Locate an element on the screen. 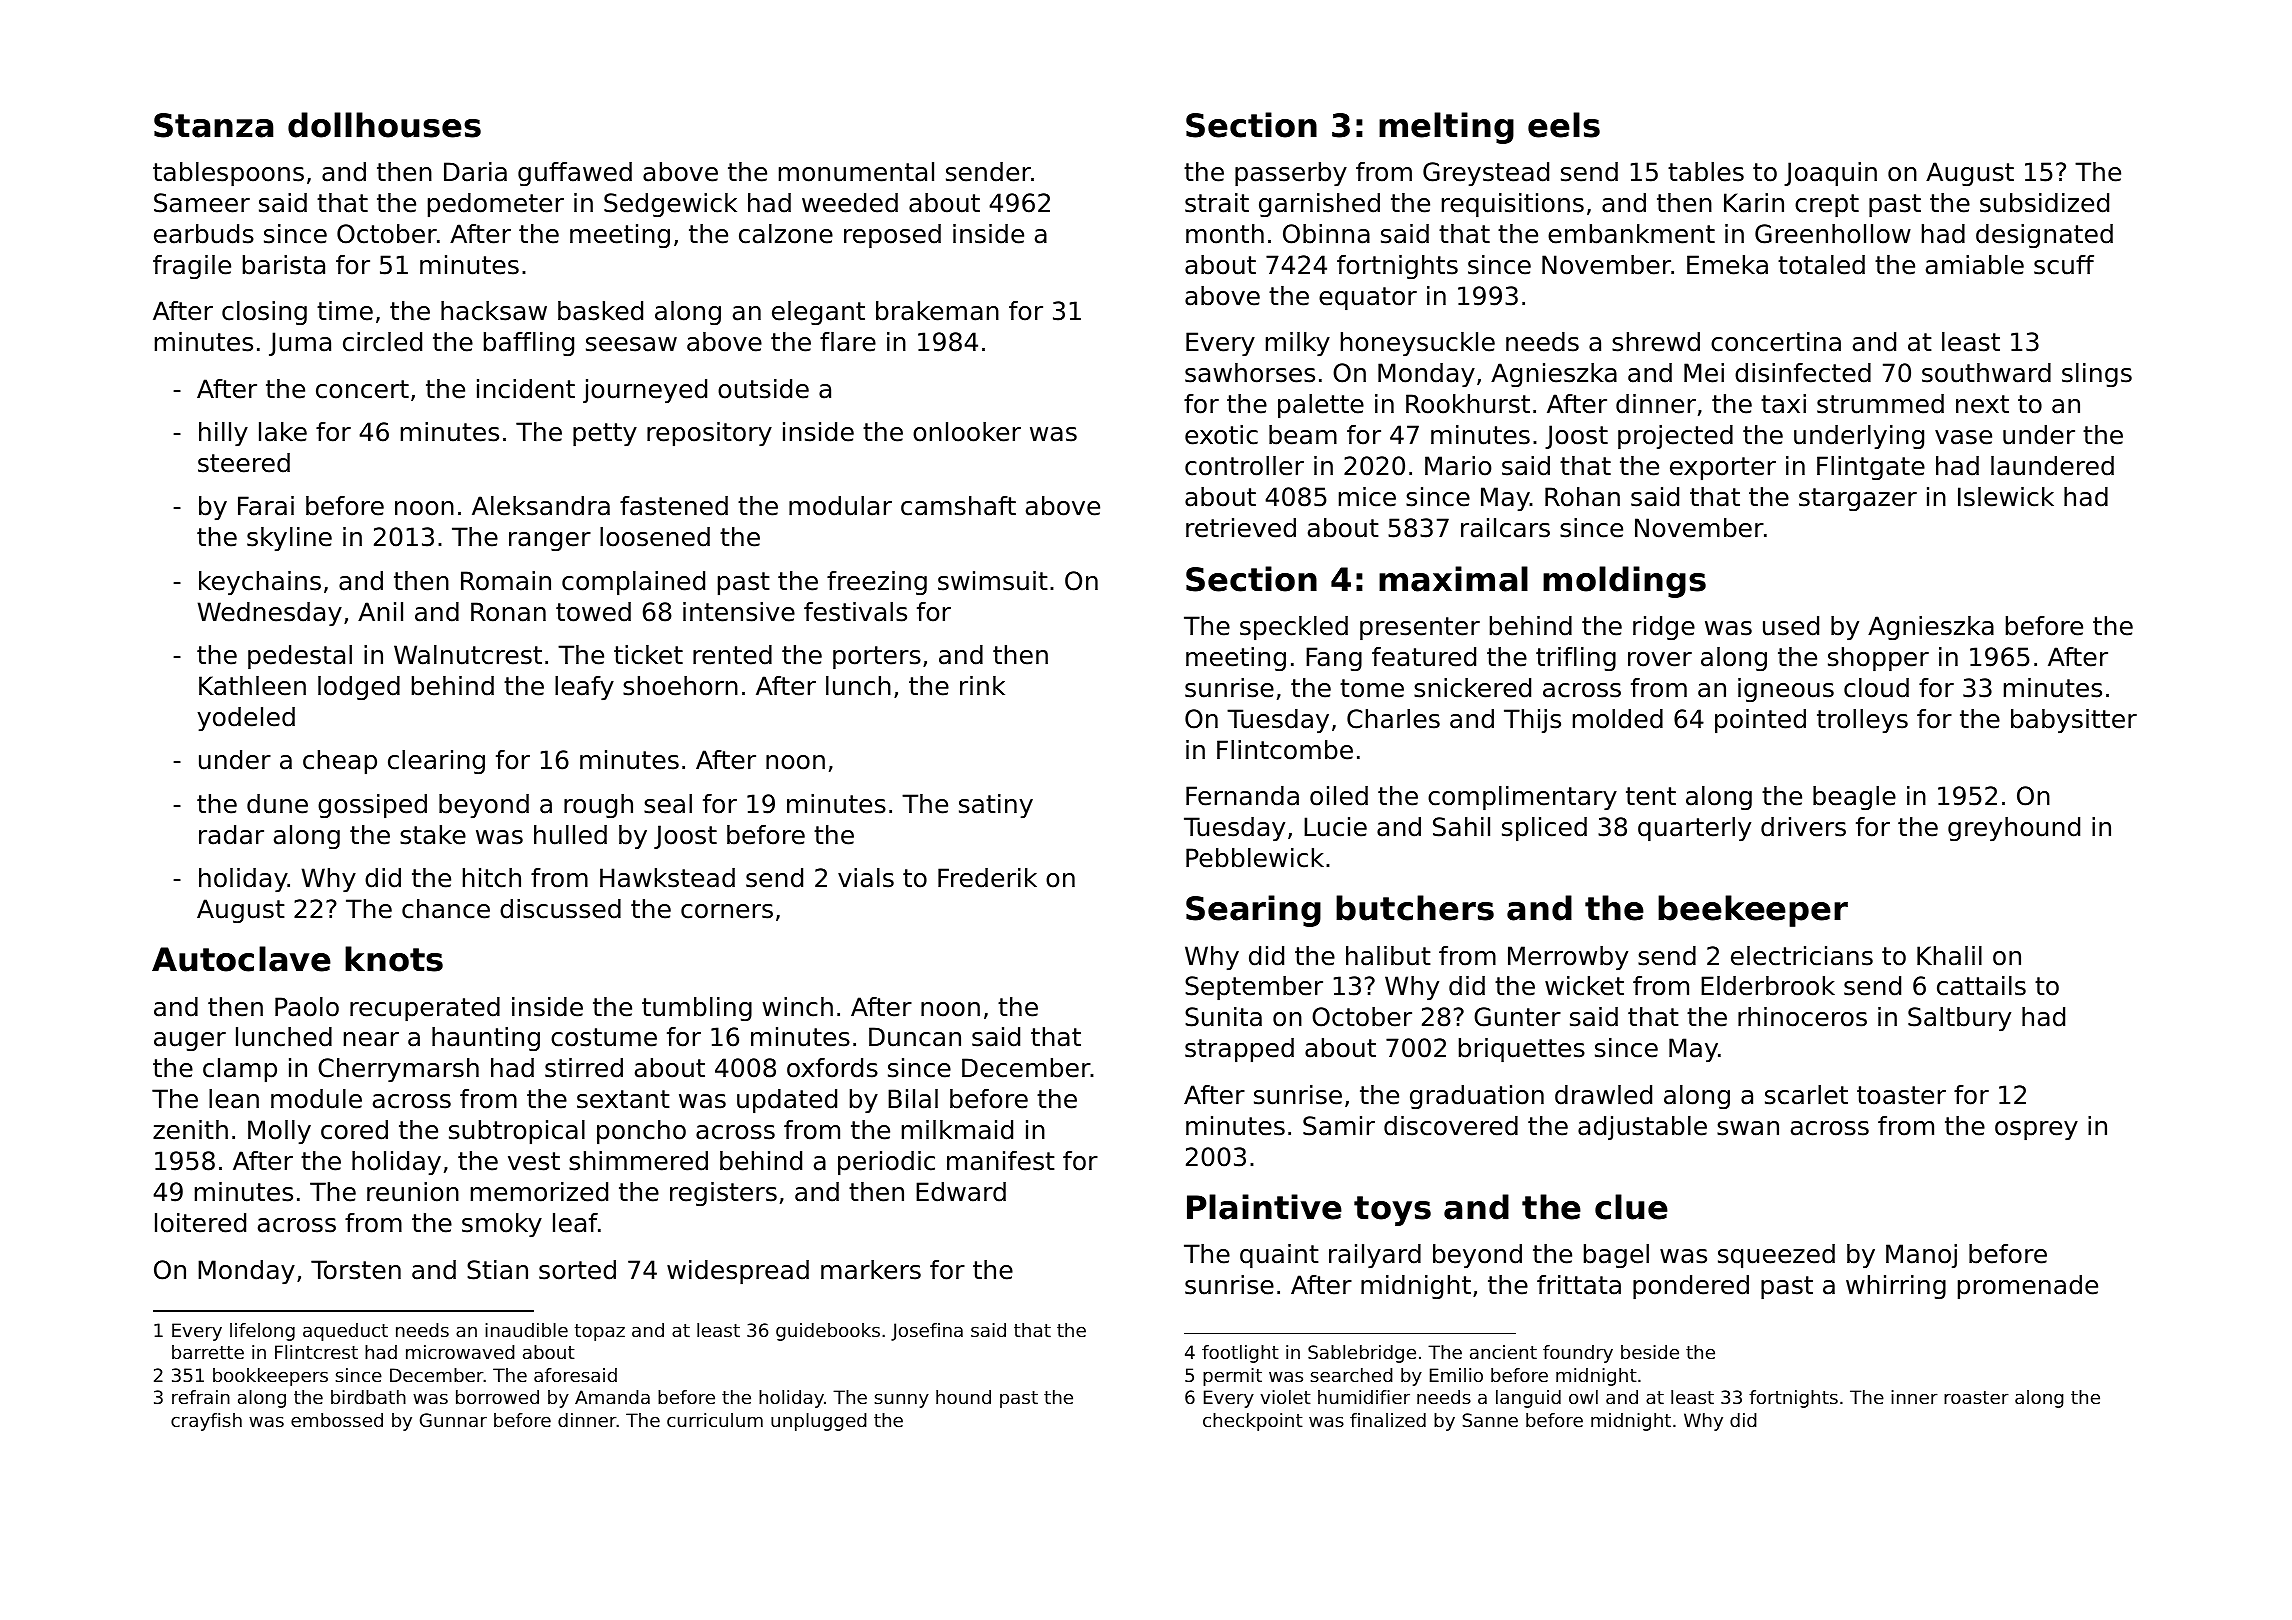 The width and height of the screenshot is (2292, 1620). finalized is located at coordinates (1388, 1420).
